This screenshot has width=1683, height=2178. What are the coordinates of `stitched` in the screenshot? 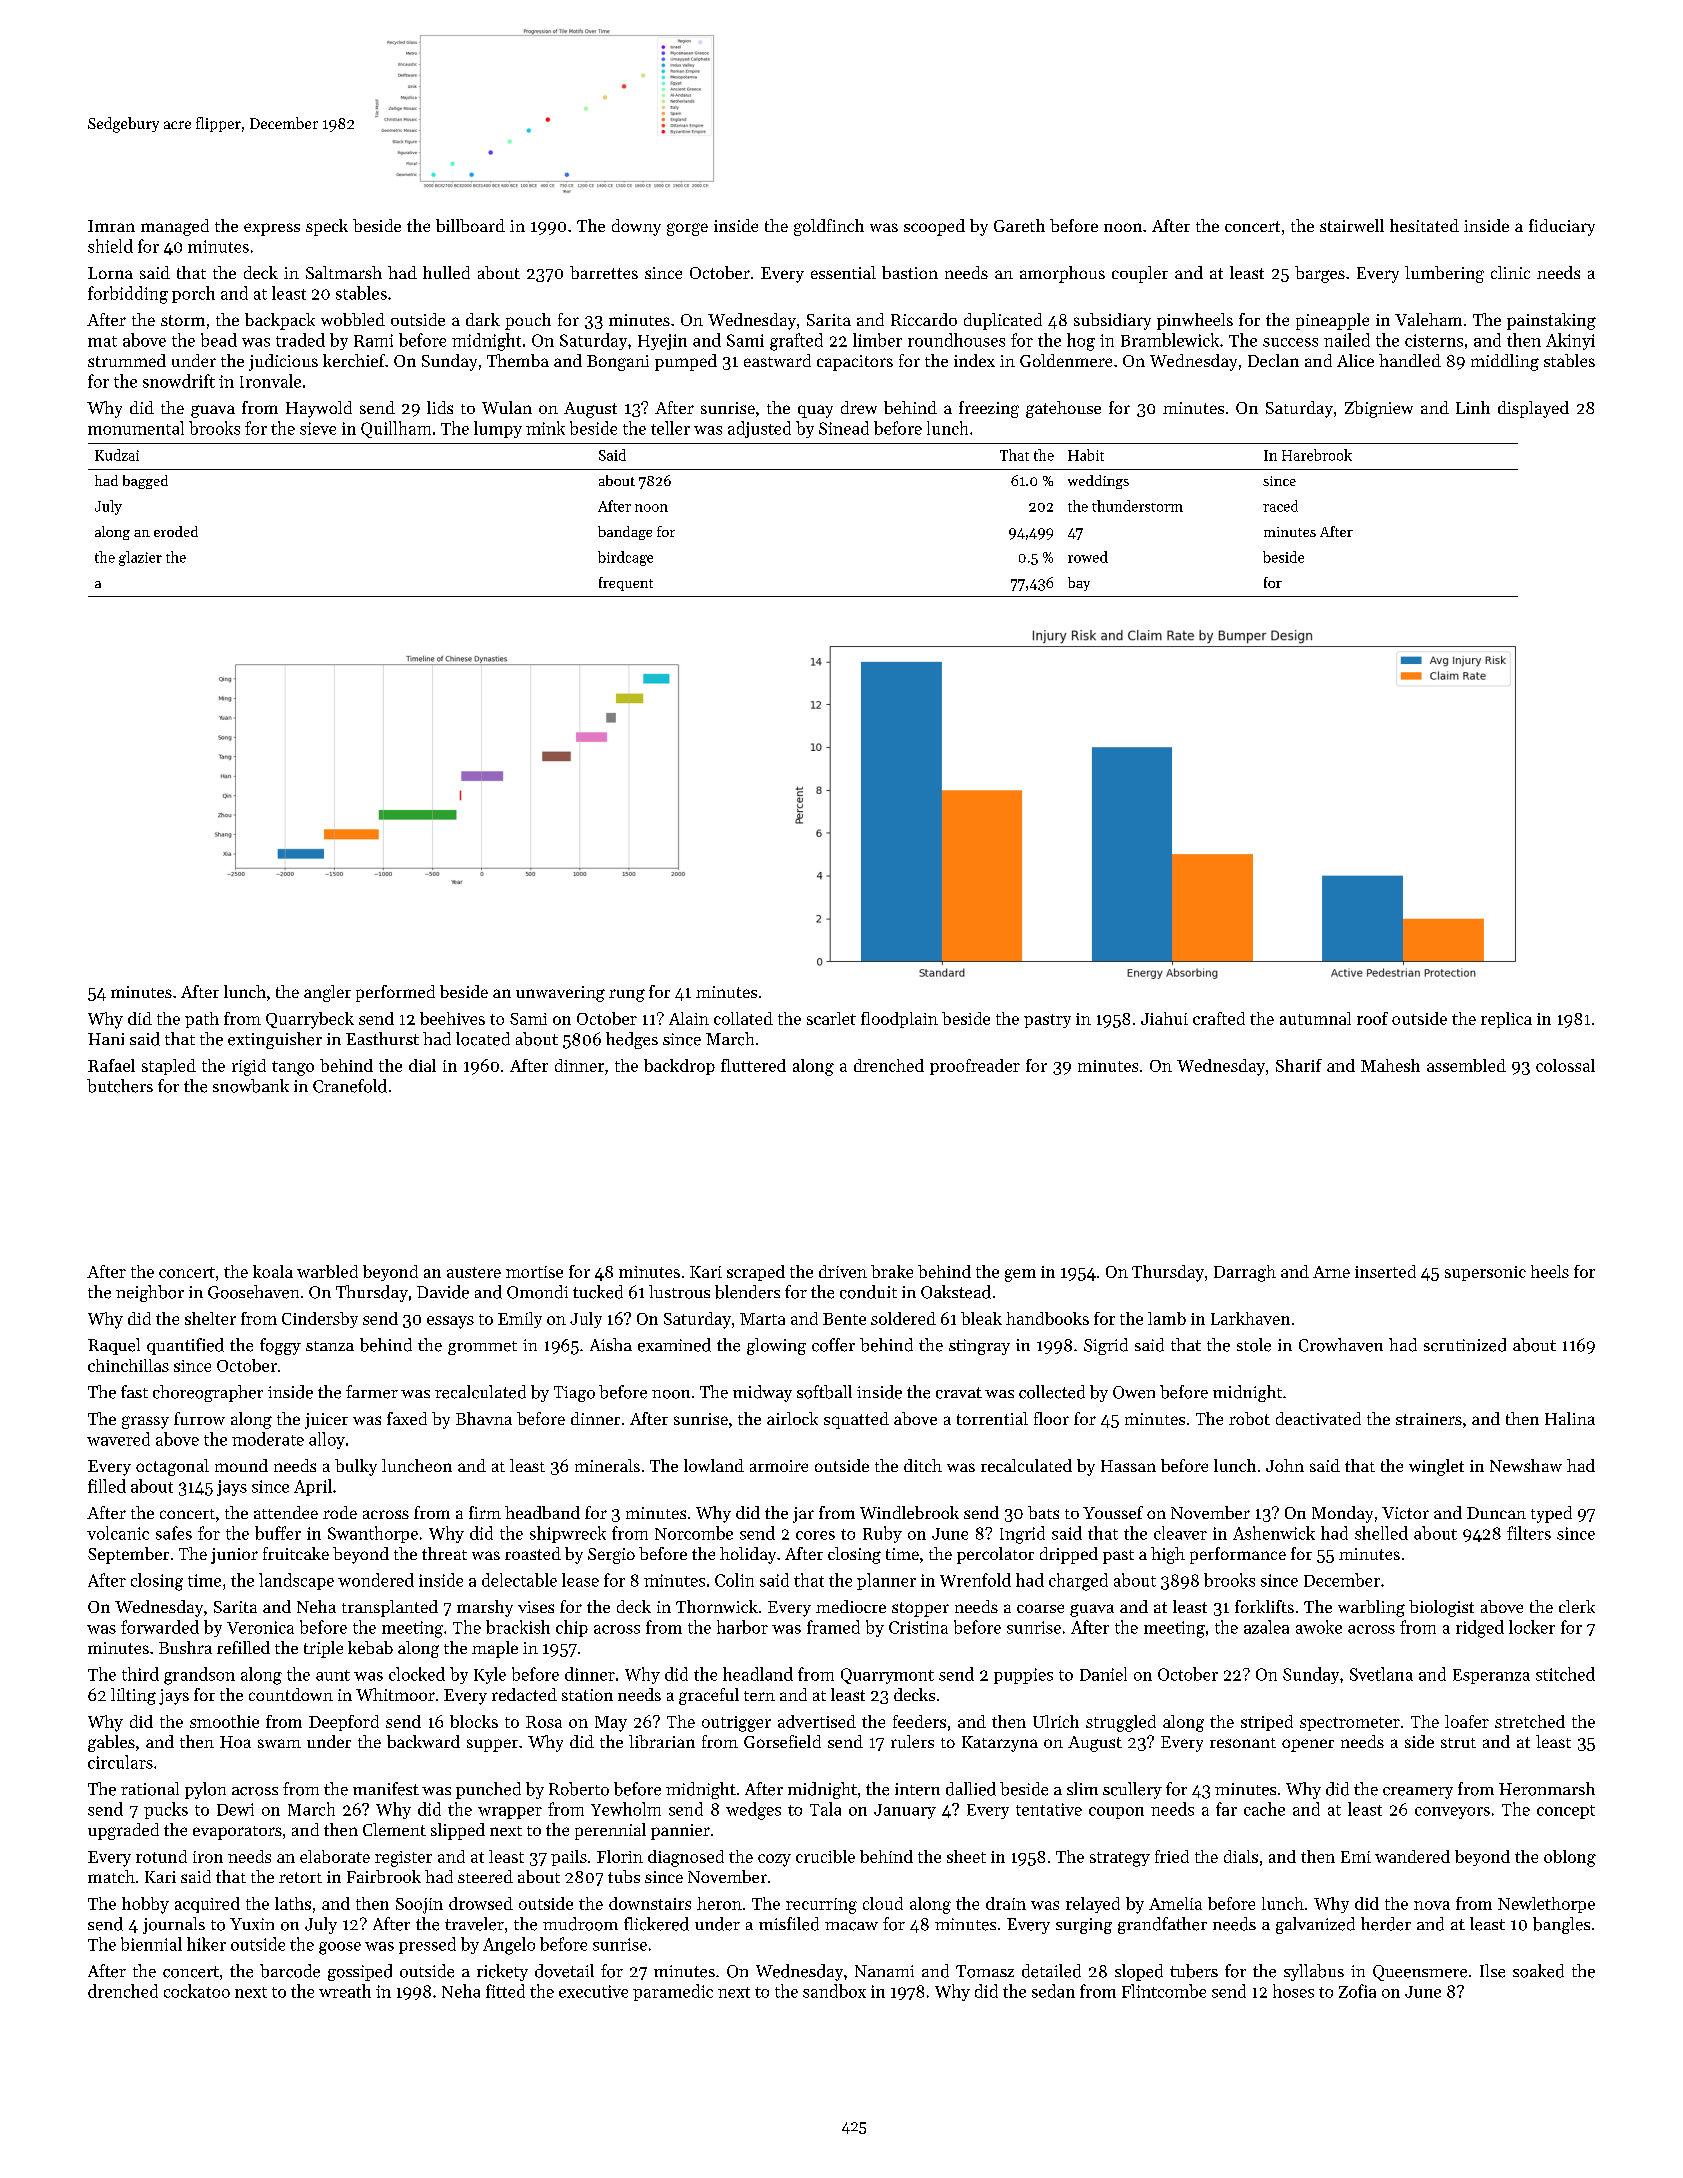 It's located at (1565, 1674).
